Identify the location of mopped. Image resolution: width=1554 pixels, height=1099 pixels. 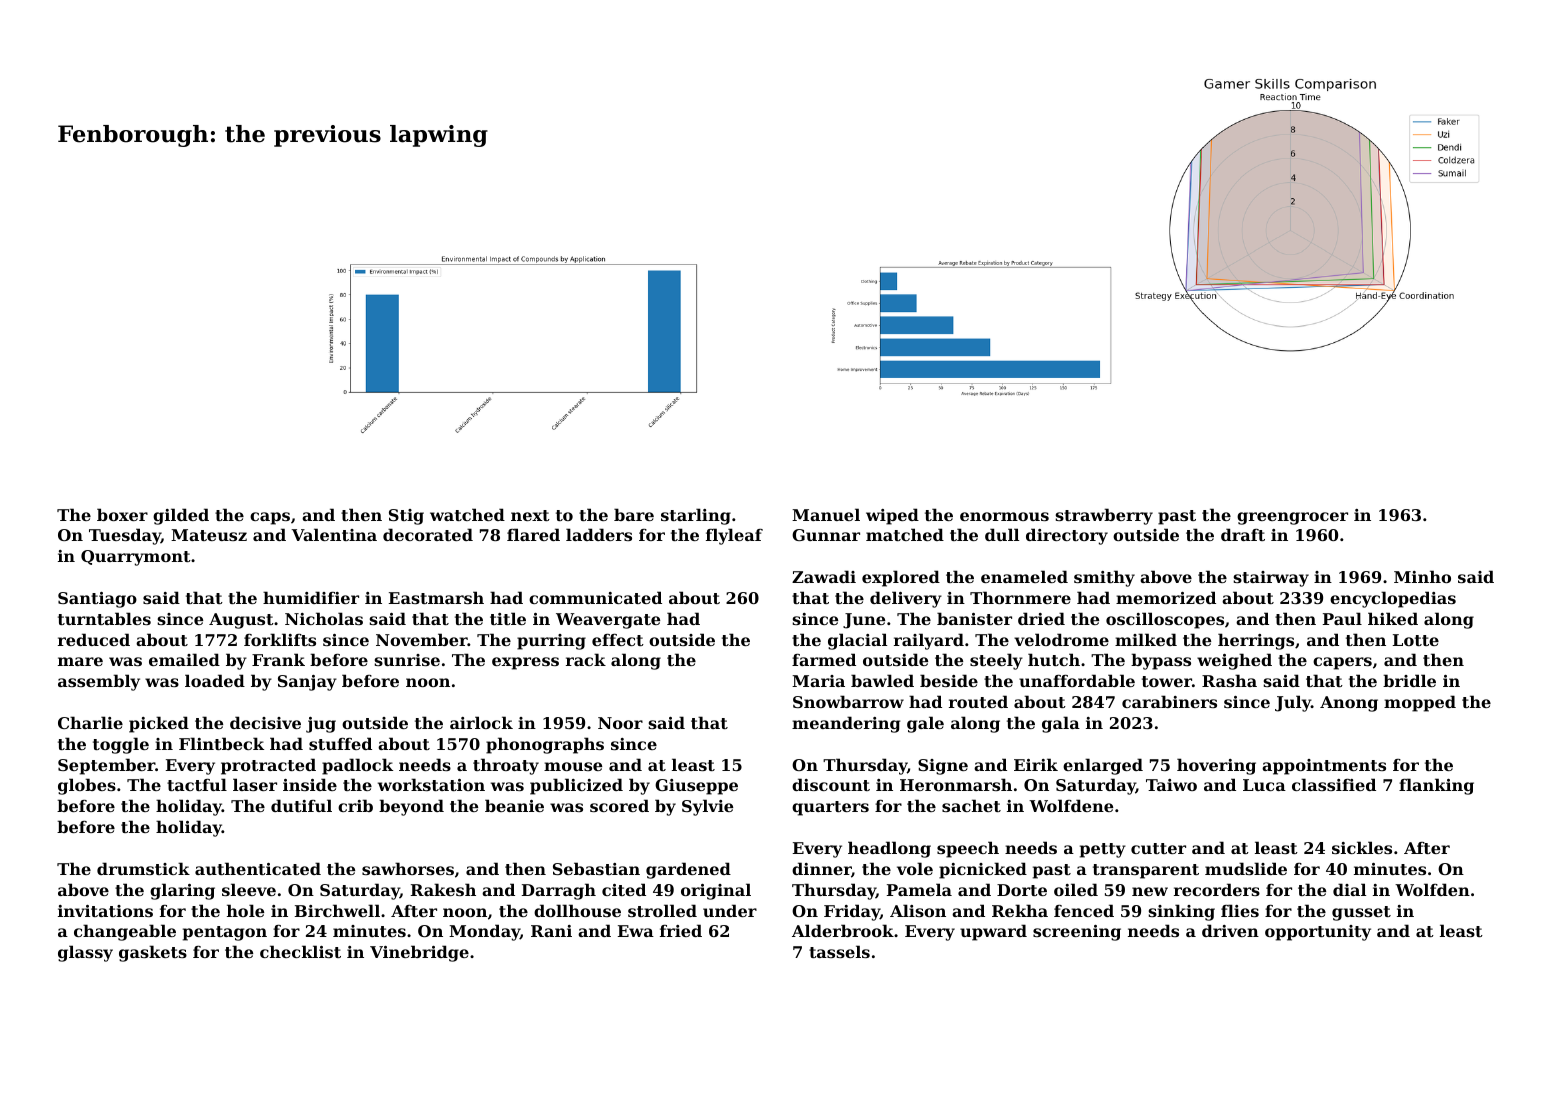
(1420, 703).
